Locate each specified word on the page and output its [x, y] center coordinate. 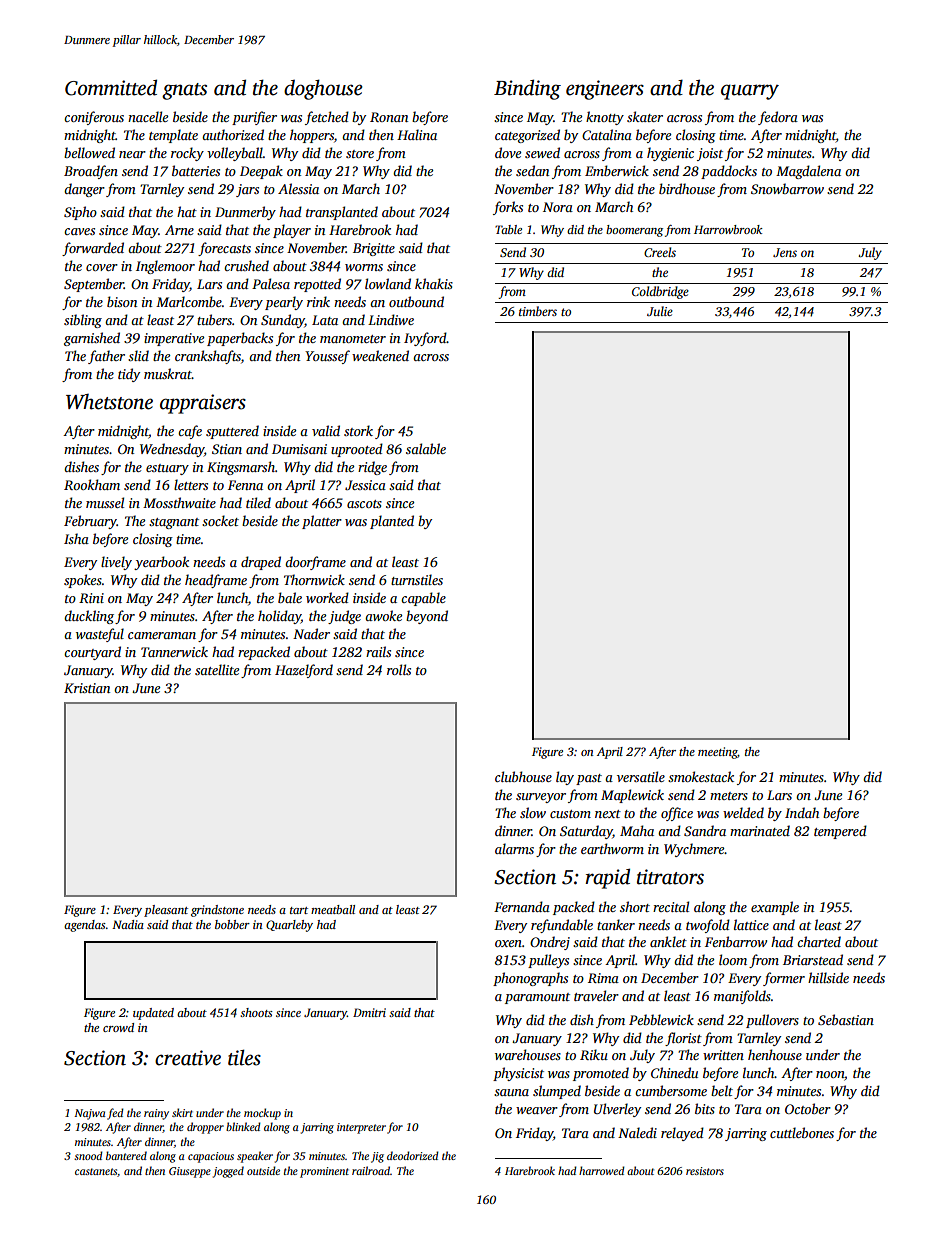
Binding [527, 89]
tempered [840, 832]
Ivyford [425, 339]
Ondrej [550, 943]
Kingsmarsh [241, 468]
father [106, 357]
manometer [353, 339]
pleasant [166, 911]
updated [153, 1014]
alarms [514, 848]
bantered [126, 1155]
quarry [750, 92]
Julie [660, 311]
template [173, 136]
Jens [785, 252]
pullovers [772, 1021]
